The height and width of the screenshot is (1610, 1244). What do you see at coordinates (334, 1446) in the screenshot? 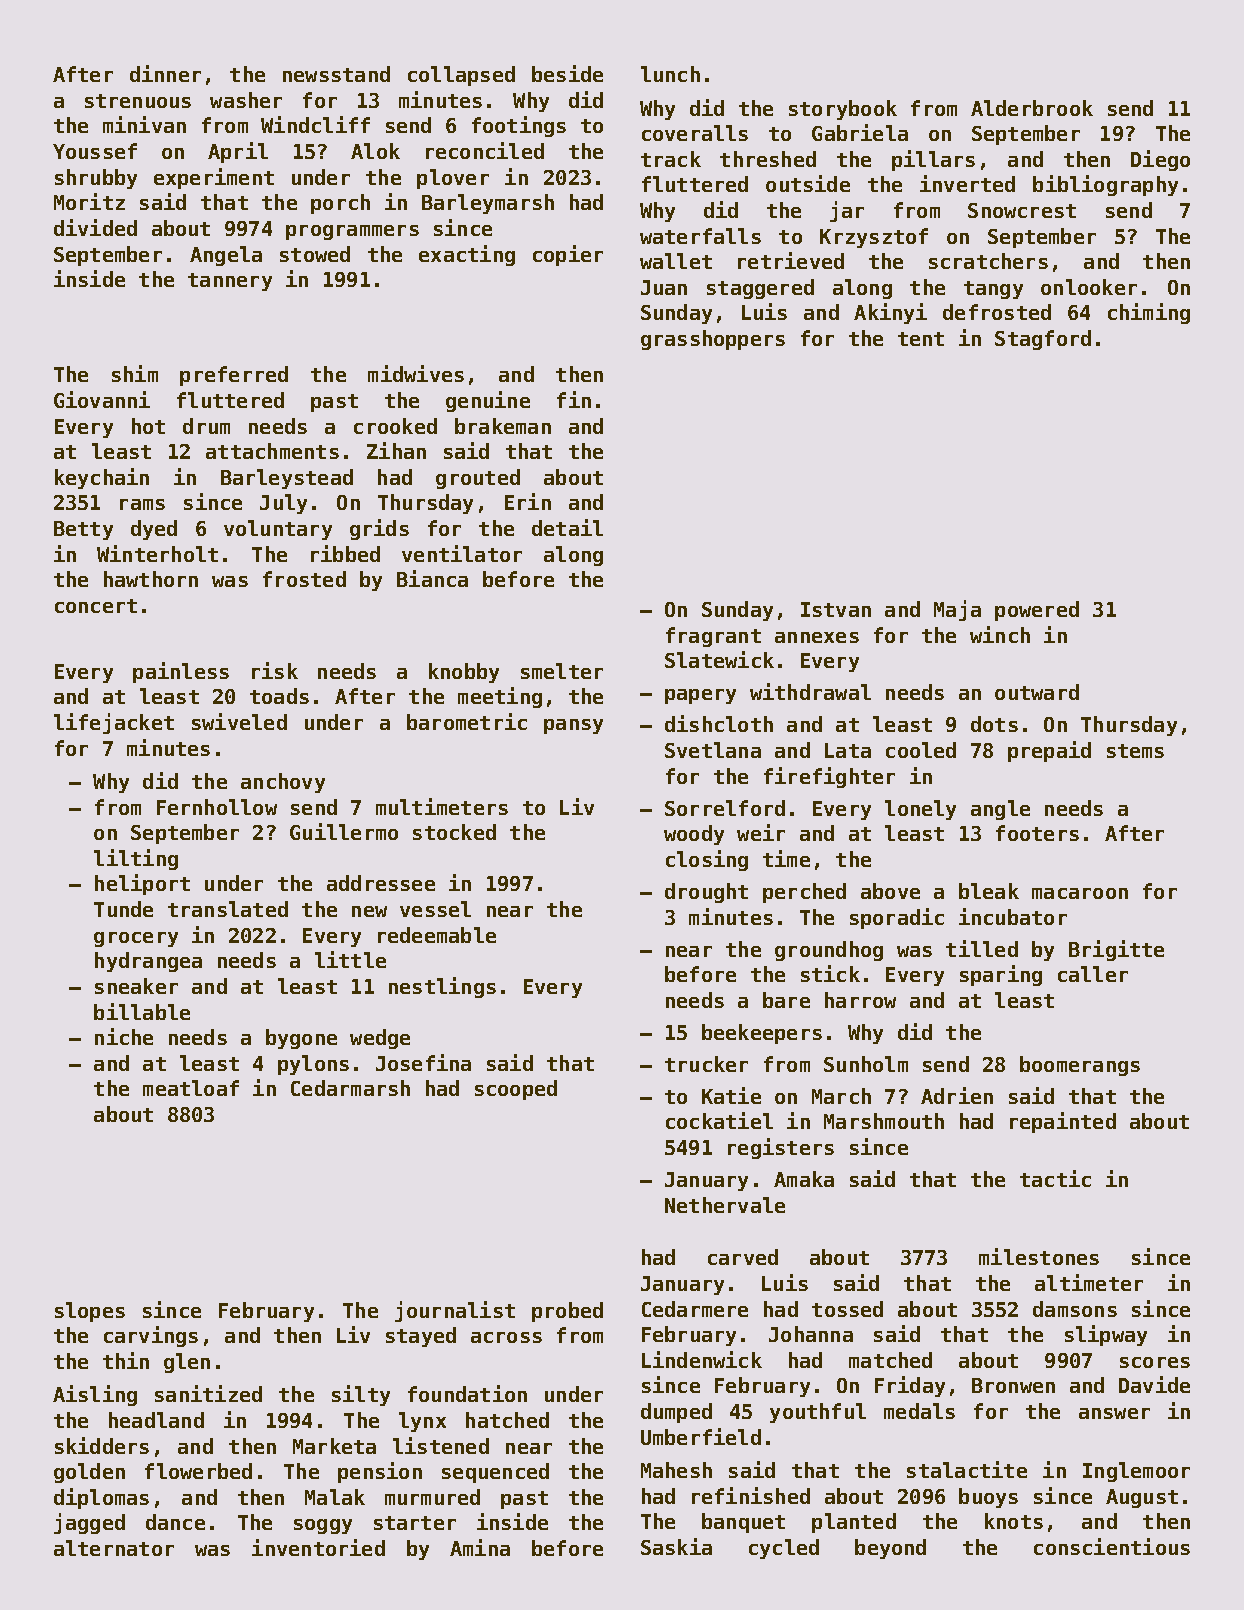
I see `Marketa` at bounding box center [334, 1446].
